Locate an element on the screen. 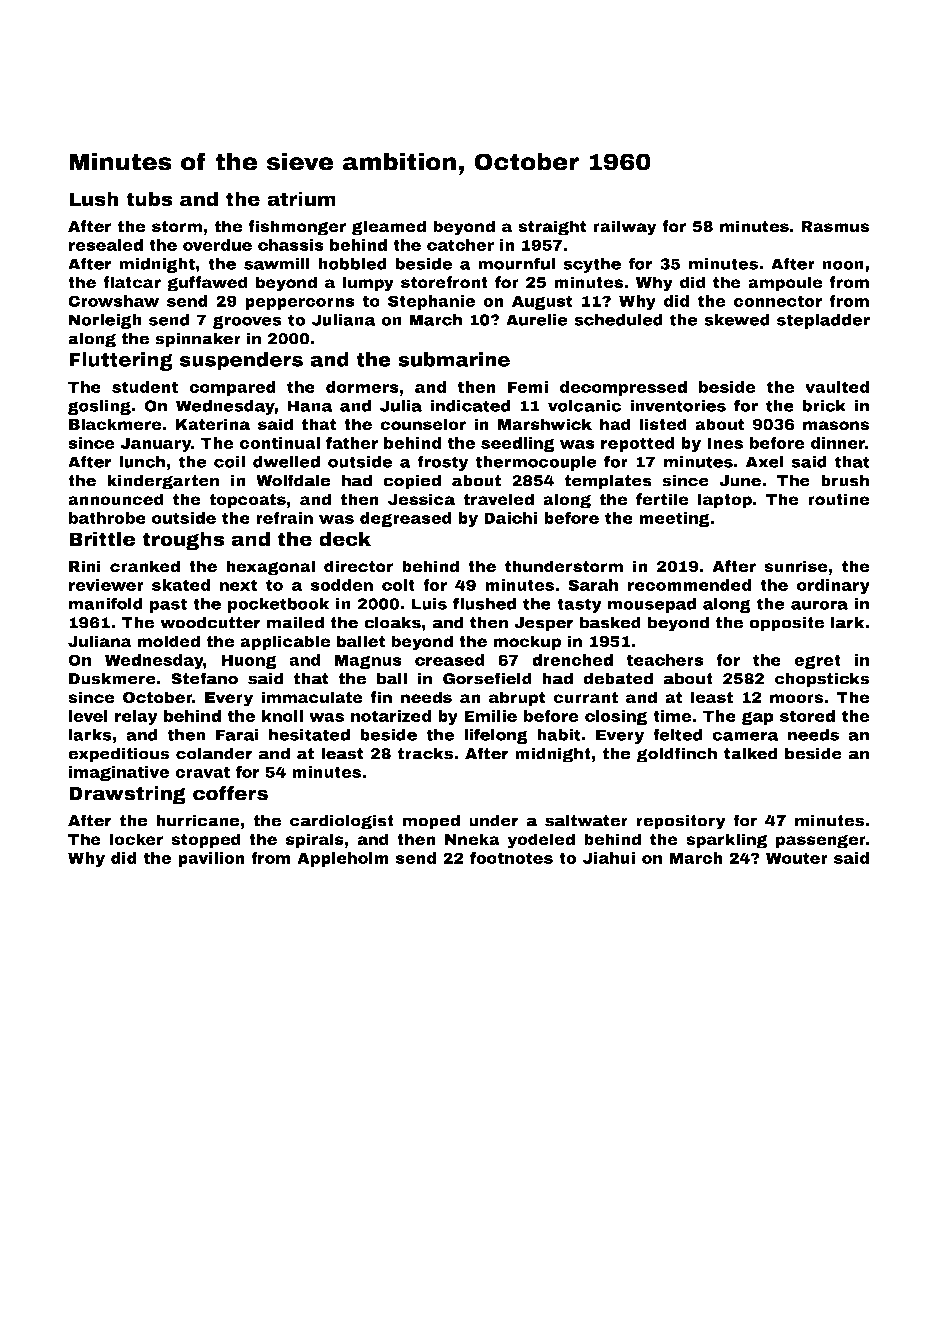  atrium is located at coordinates (301, 199).
